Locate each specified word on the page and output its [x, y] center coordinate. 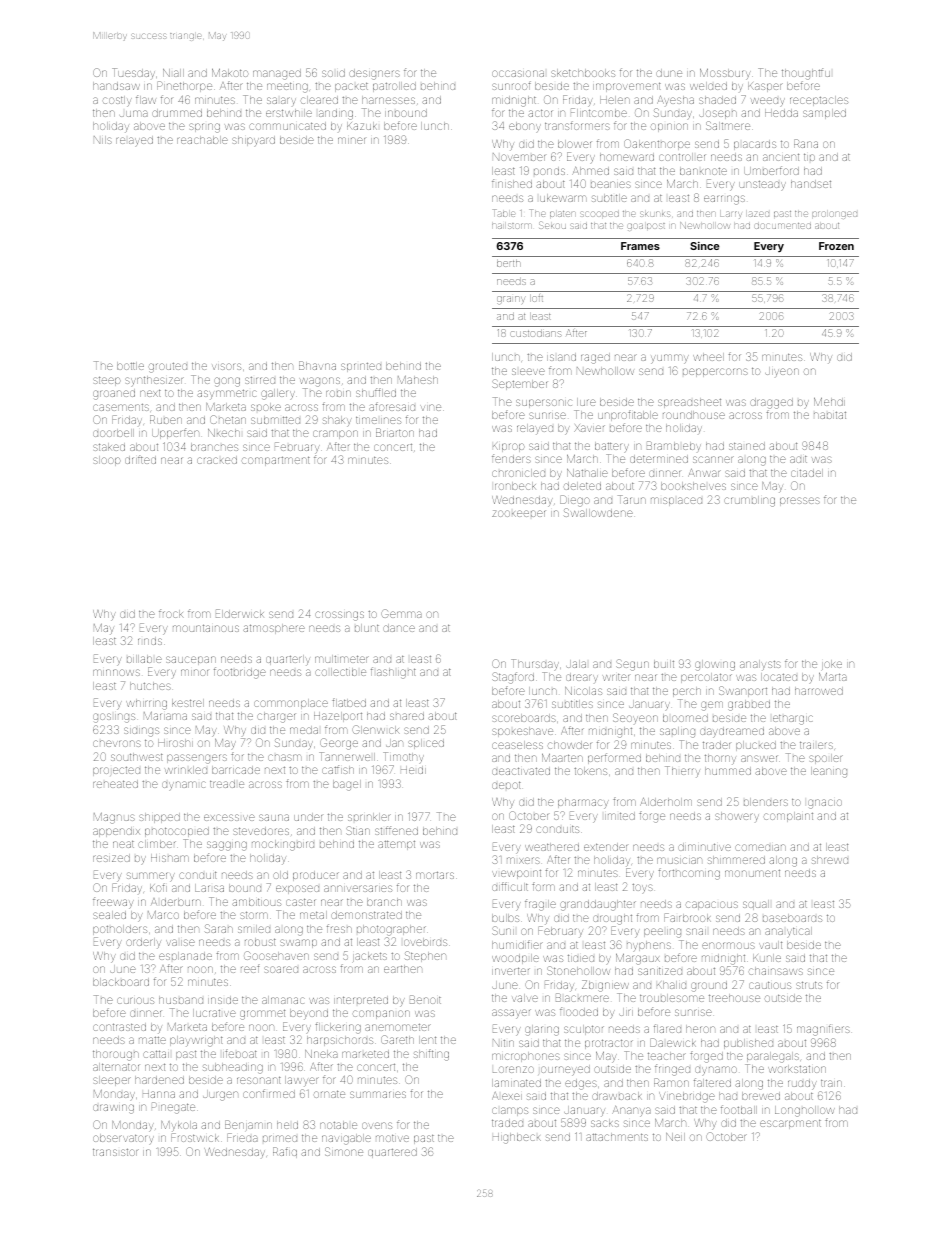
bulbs [505, 918]
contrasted [119, 1027]
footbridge [240, 673]
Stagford [513, 678]
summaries [378, 1094]
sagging [227, 846]
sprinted [361, 367]
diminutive [704, 847]
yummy [670, 359]
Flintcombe [599, 112]
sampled [824, 114]
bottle [130, 366]
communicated [287, 126]
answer [759, 758]
